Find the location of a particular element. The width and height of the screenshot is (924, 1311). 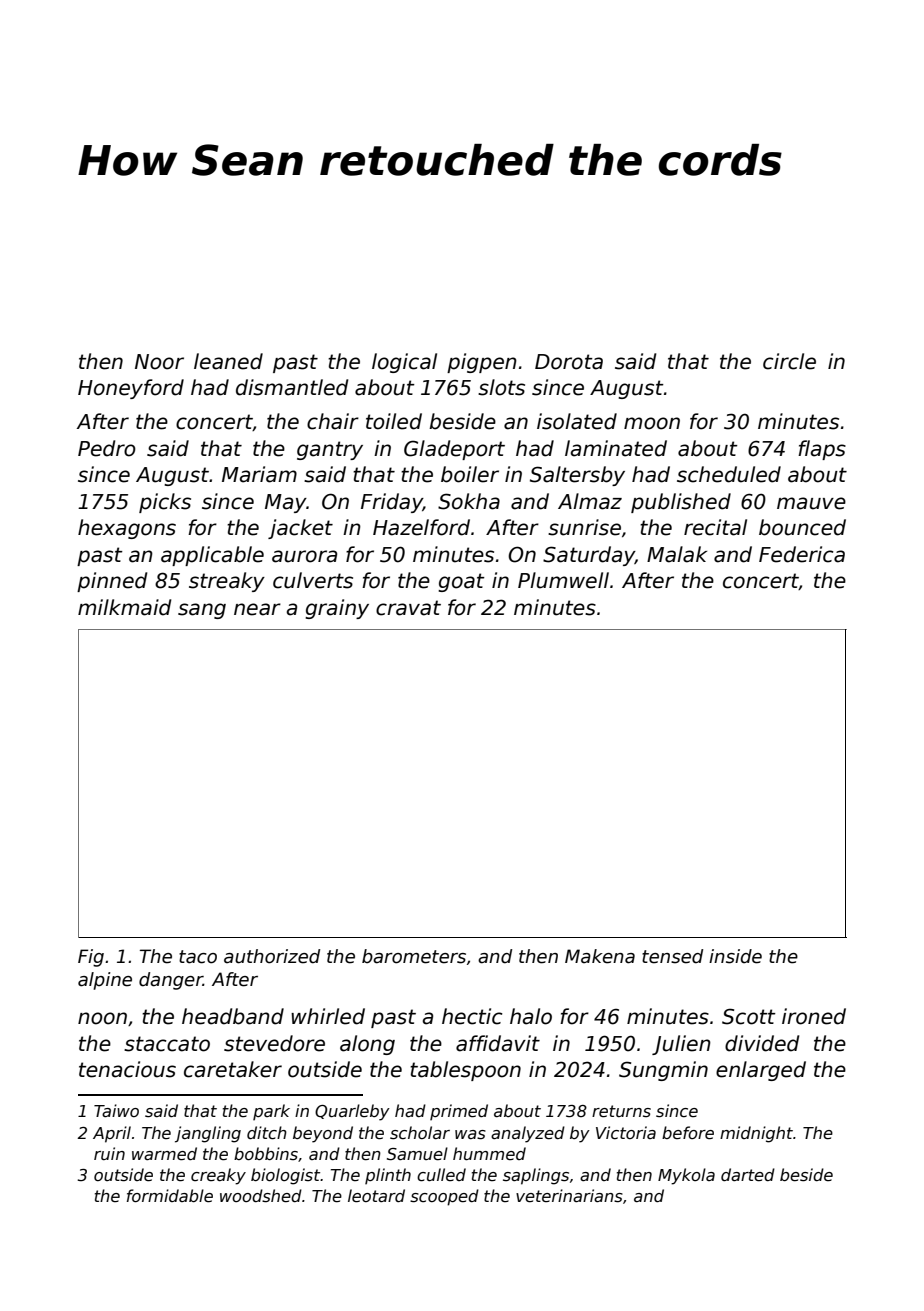

milkmaid is located at coordinates (124, 607).
